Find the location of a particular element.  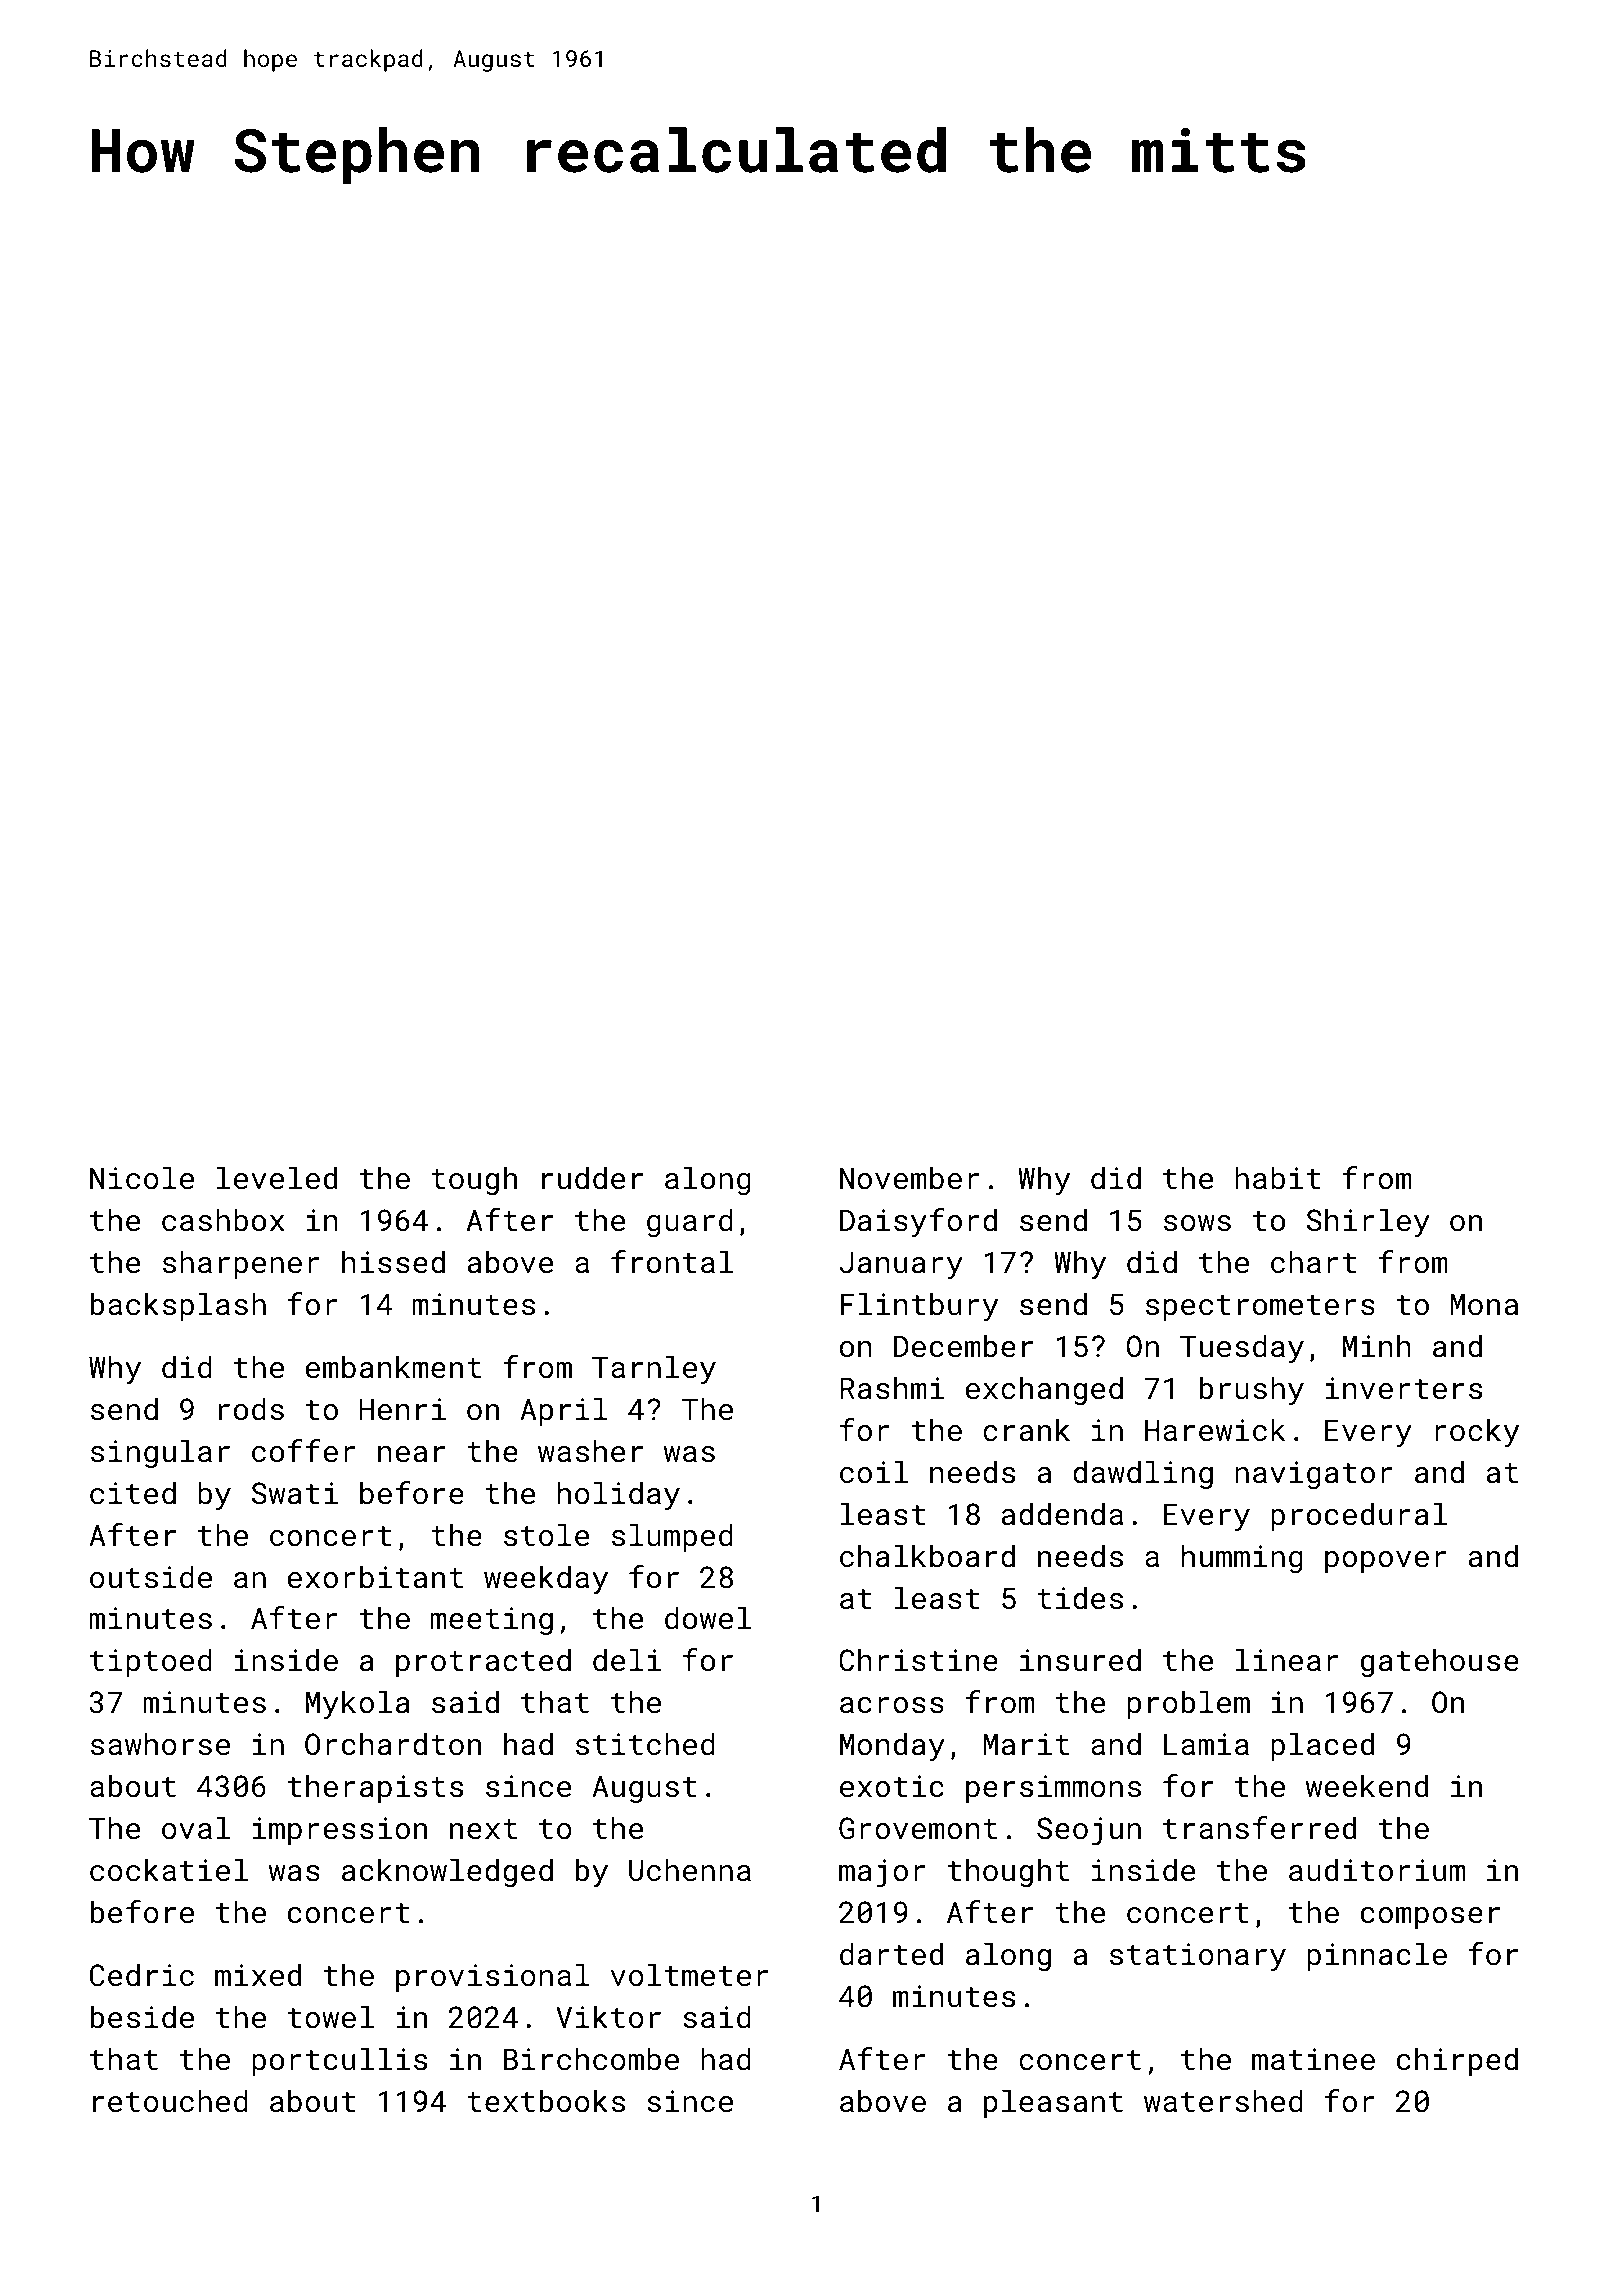

habit is located at coordinates (1278, 1178).
